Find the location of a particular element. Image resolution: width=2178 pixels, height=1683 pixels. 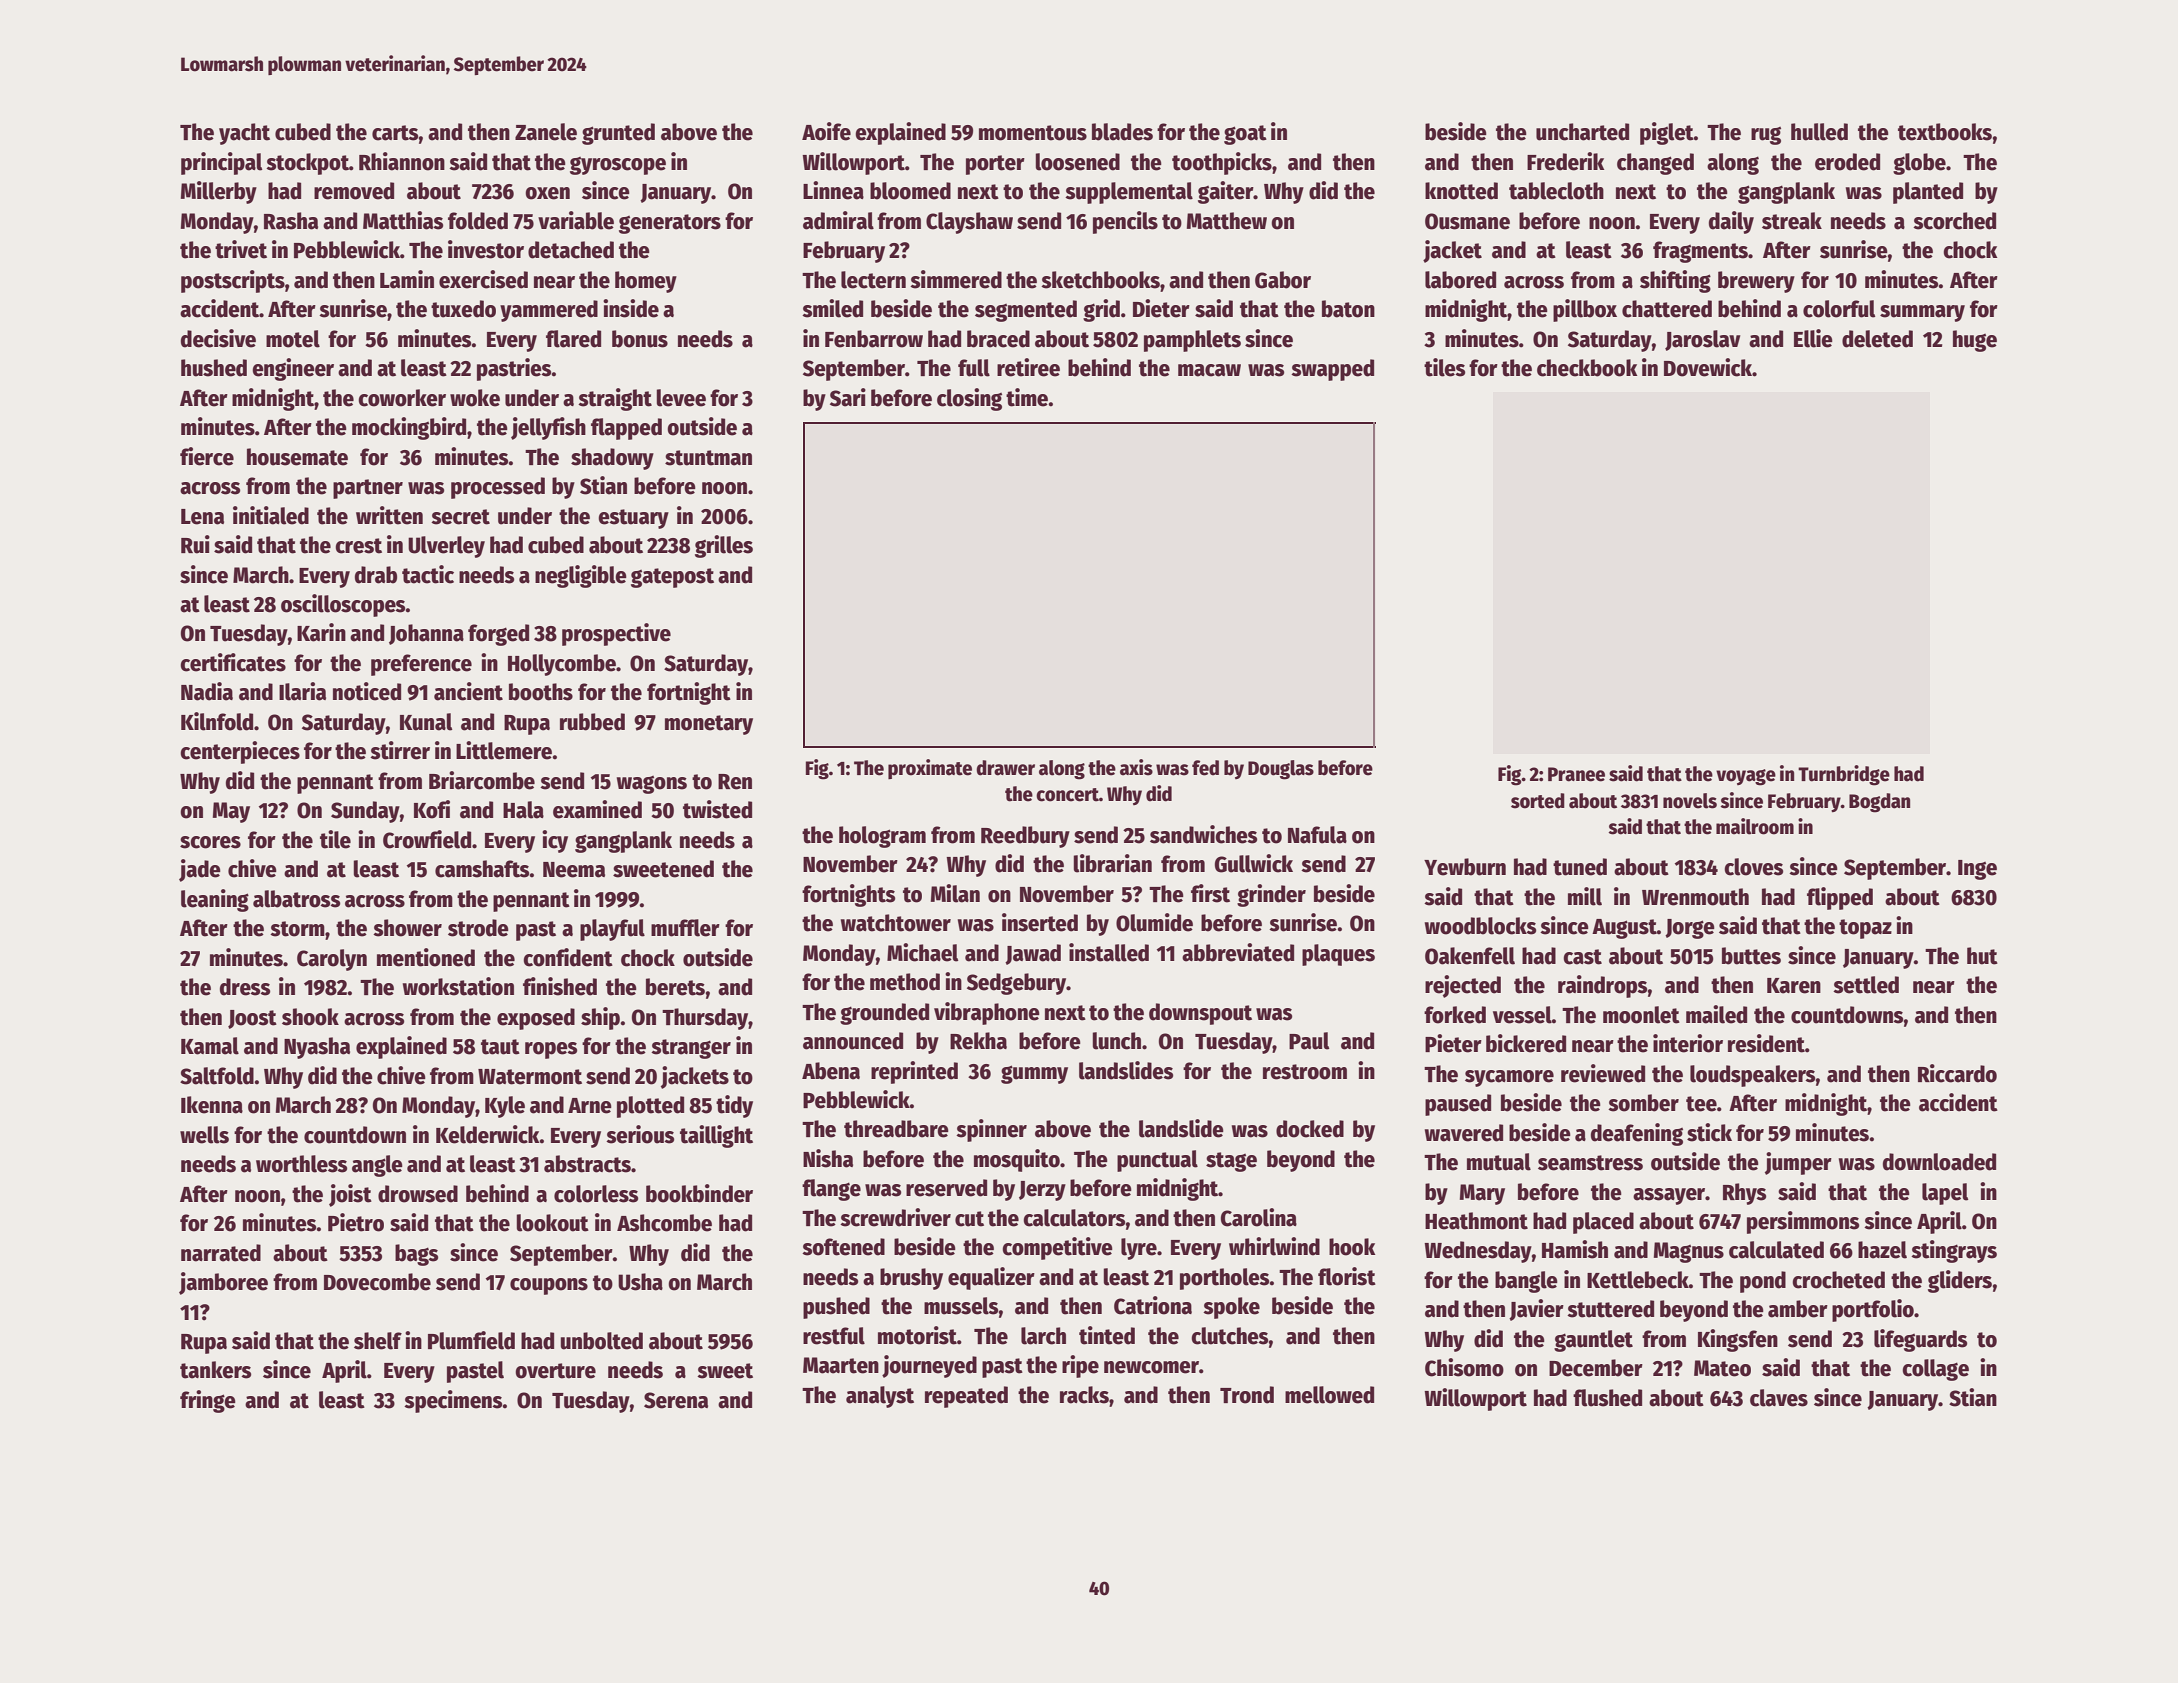

settled is located at coordinates (1866, 985).
